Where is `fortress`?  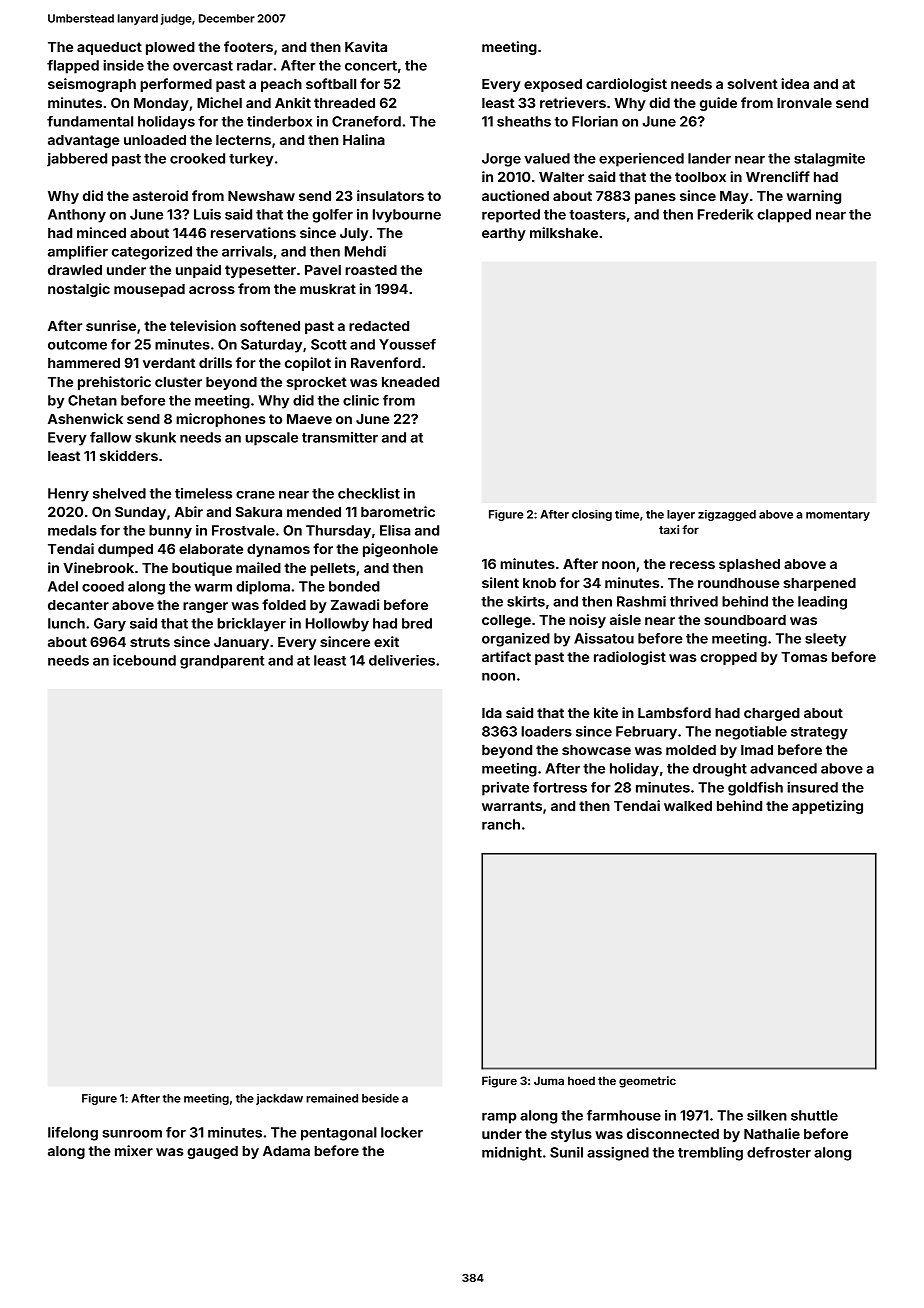 fortress is located at coordinates (560, 787).
